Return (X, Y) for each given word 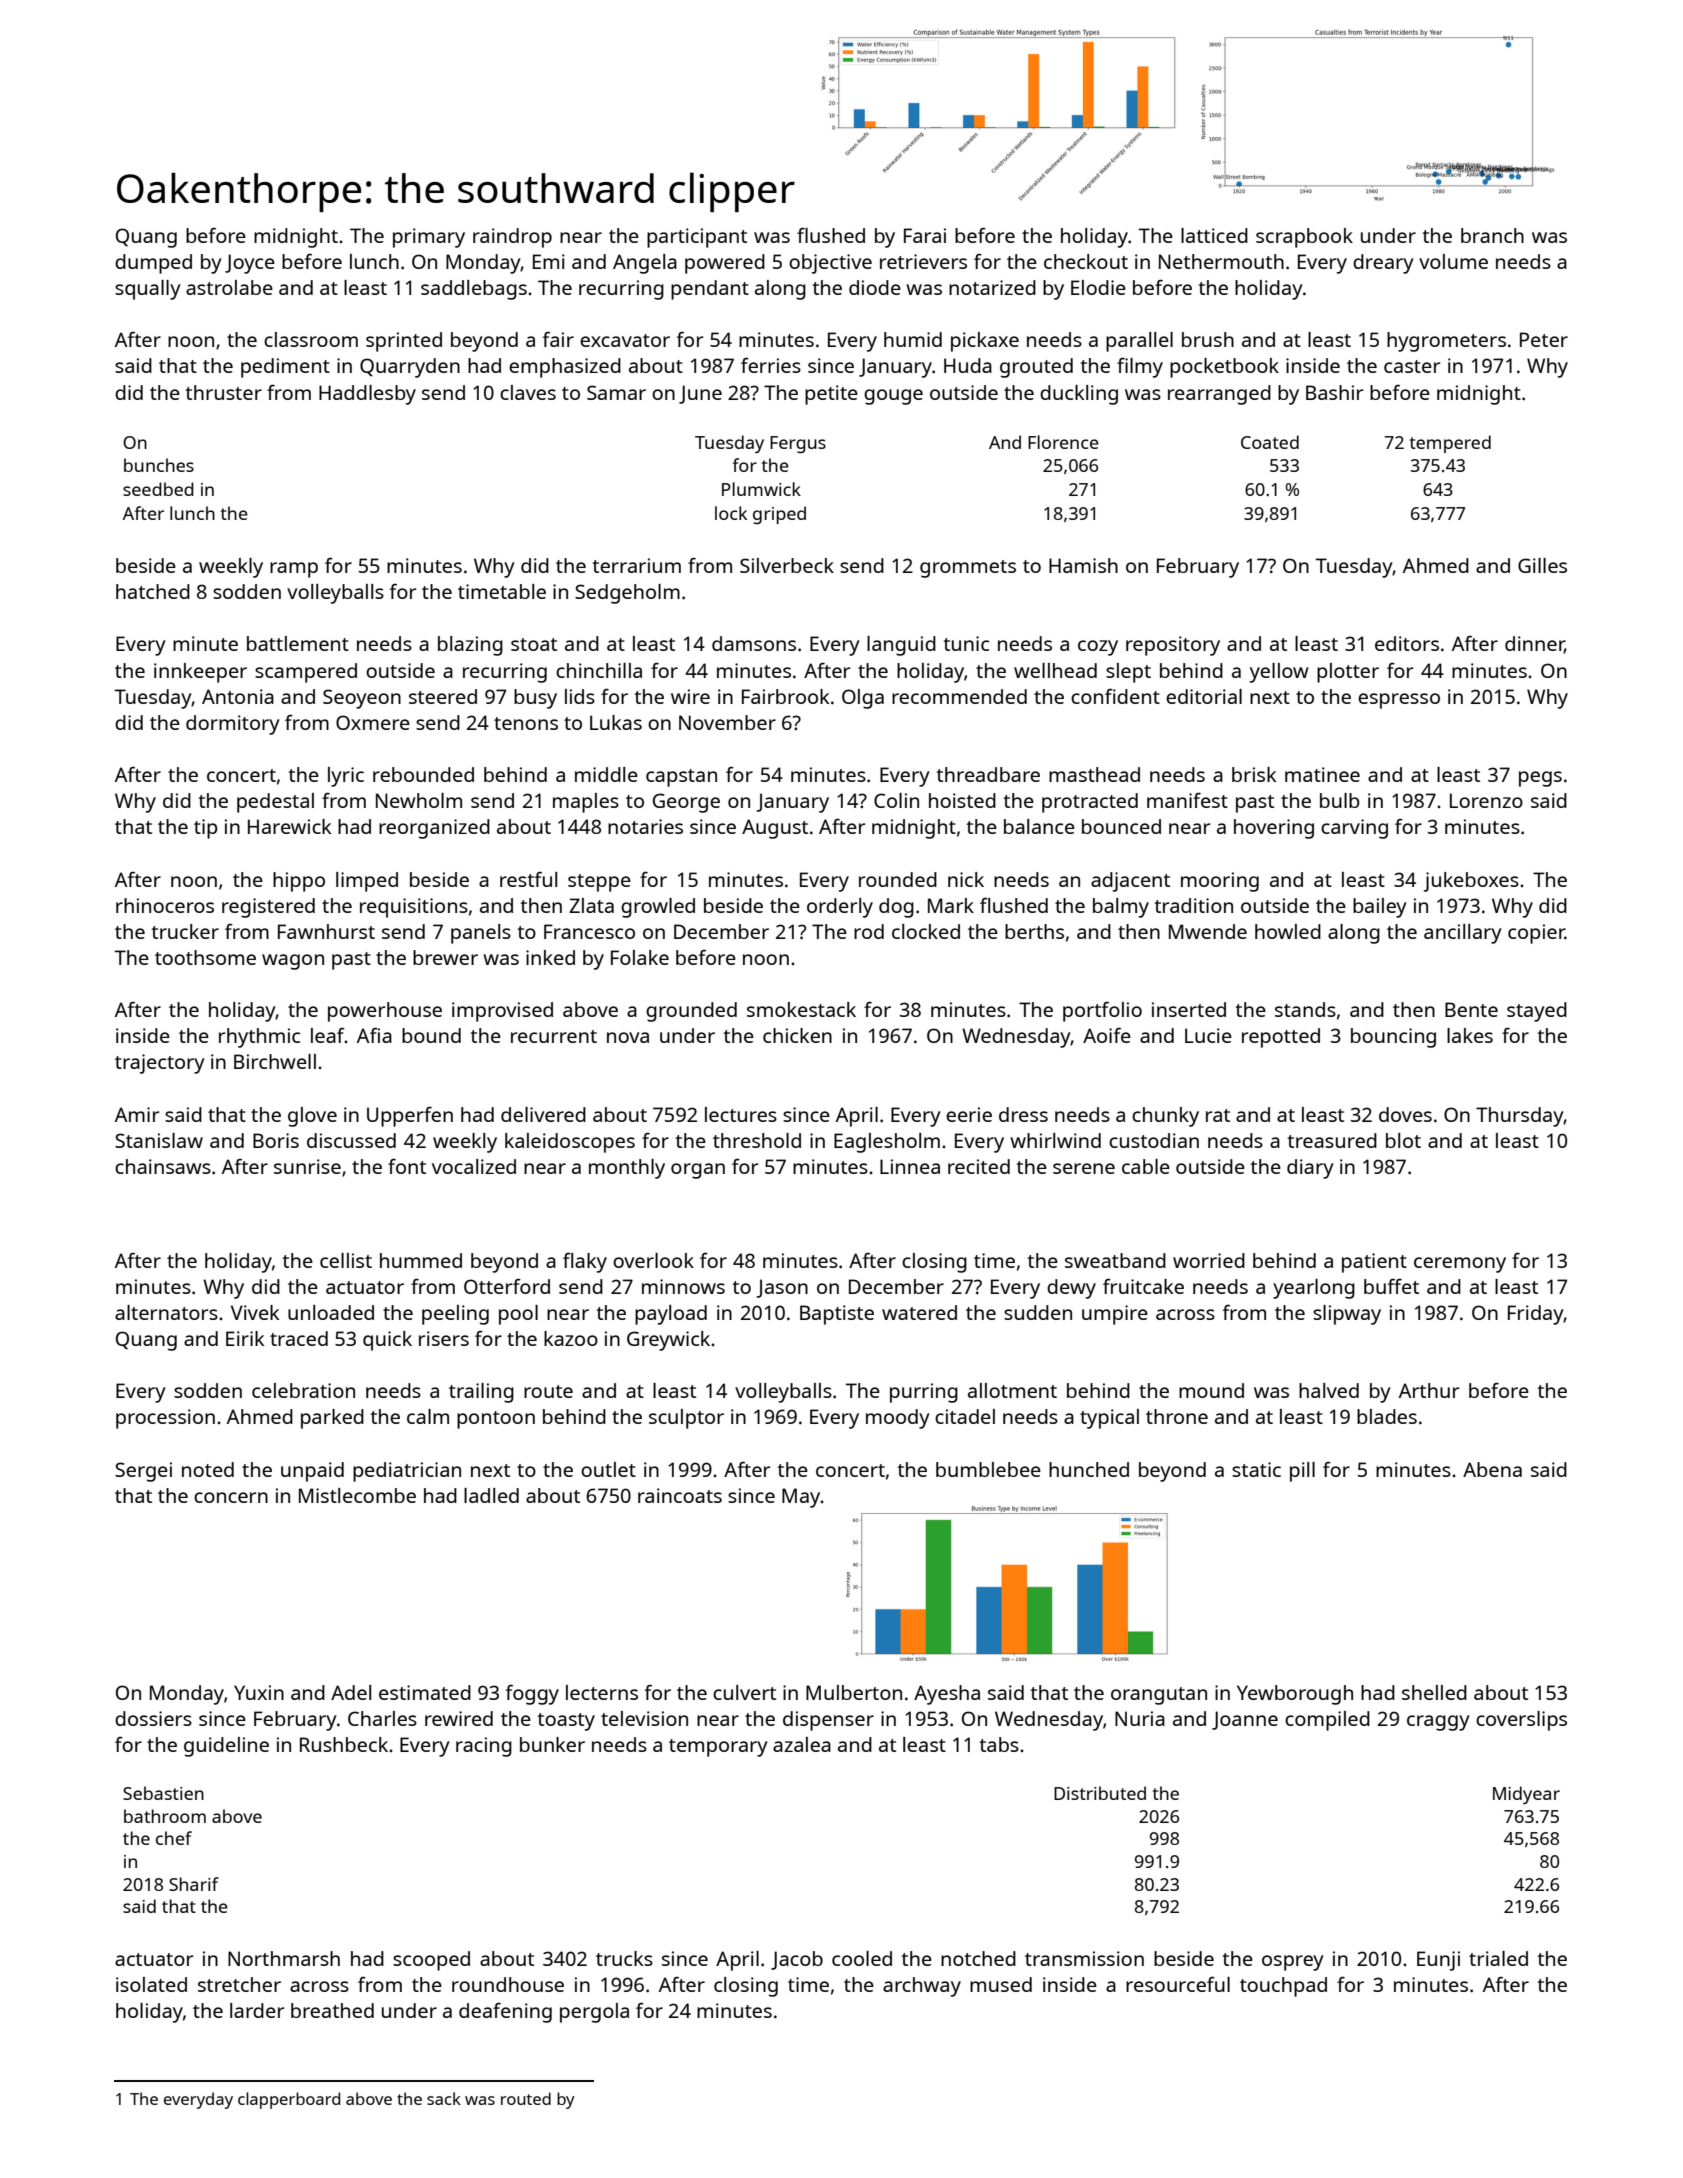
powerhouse (385, 1012)
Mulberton (854, 1692)
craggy (1438, 1723)
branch (1492, 235)
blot (1403, 1140)
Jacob (797, 1960)
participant (697, 238)
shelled (1434, 1692)
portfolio (1102, 1012)
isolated (151, 1984)
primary (429, 238)
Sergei (143, 1472)
